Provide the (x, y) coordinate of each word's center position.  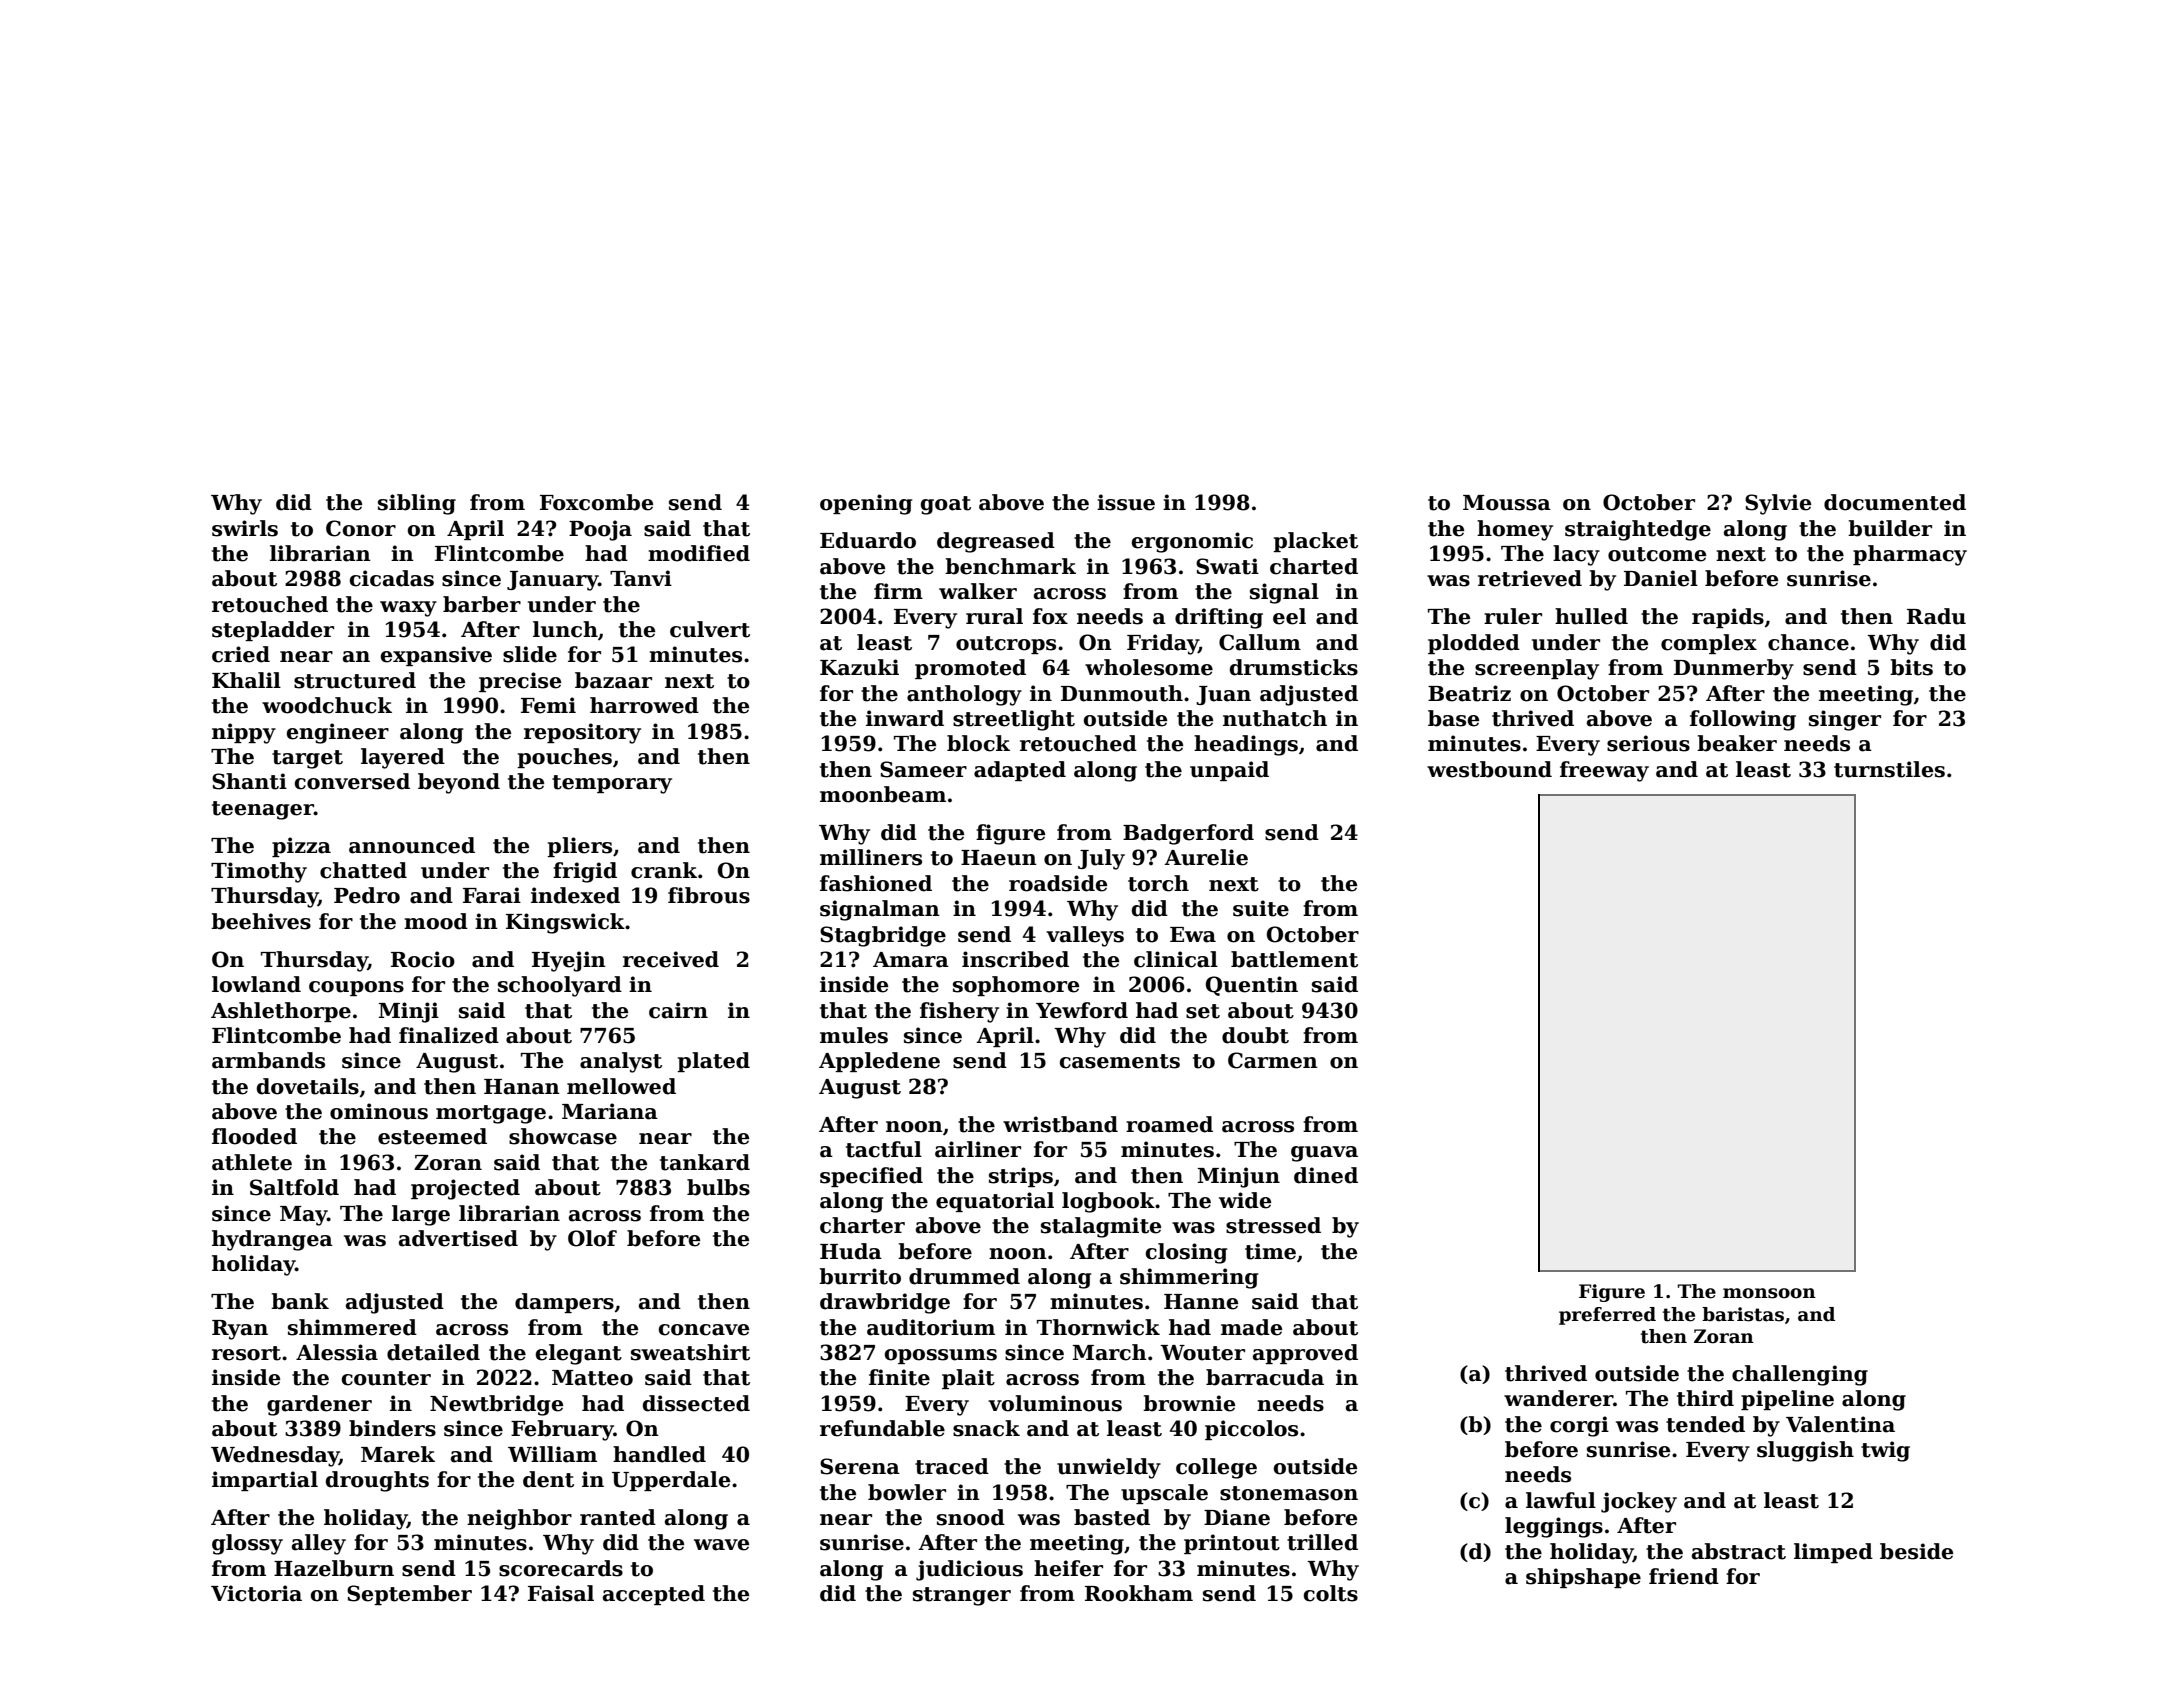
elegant (579, 1354)
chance (1808, 642)
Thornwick (1098, 1327)
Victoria (256, 1593)
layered (403, 758)
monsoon (1769, 1293)
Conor (361, 528)
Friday (1163, 644)
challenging (1800, 1375)
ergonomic (1192, 542)
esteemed (432, 1136)
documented (1895, 502)
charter (862, 1225)
